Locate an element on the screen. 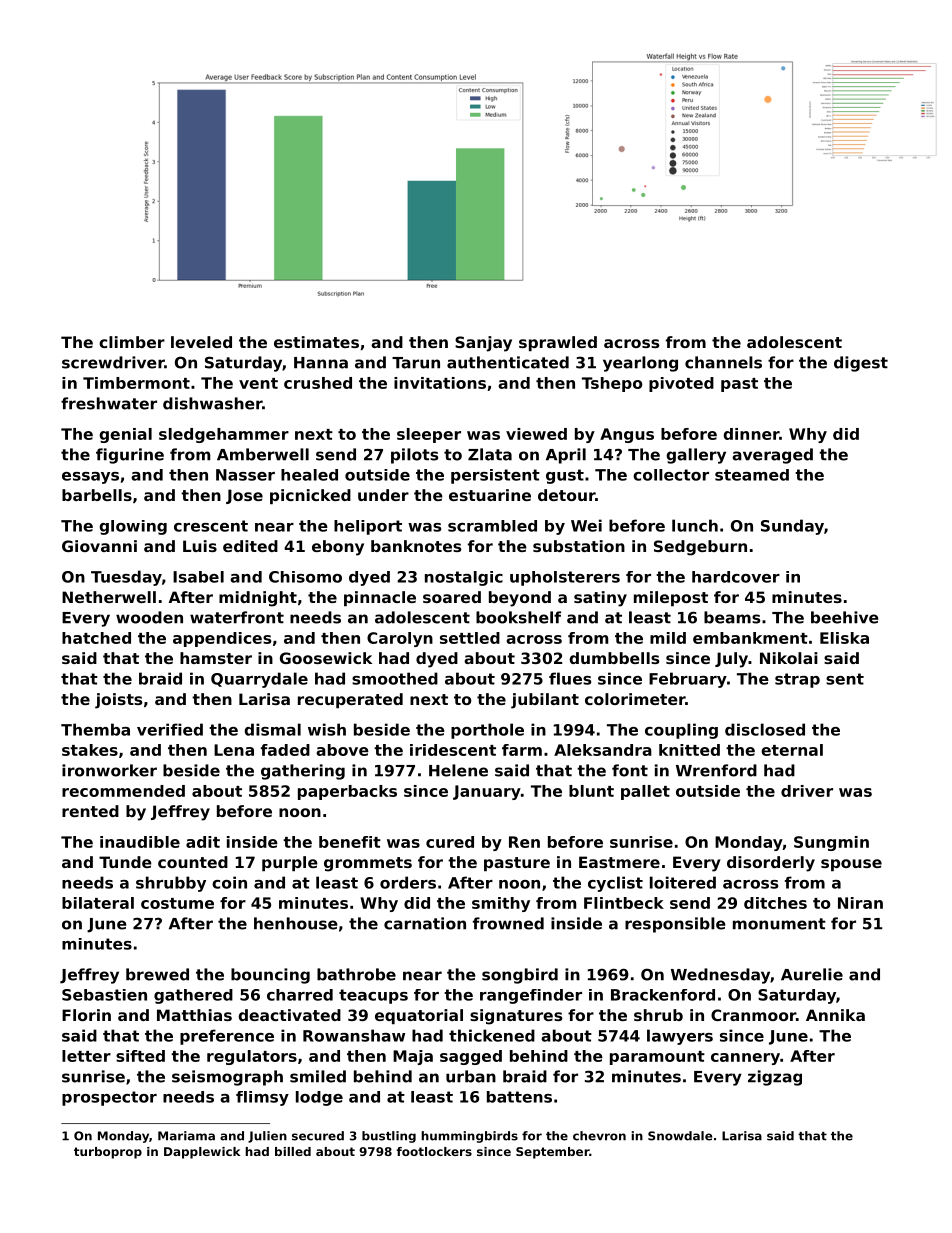 Image resolution: width=952 pixels, height=1233 pixels. upholsterers is located at coordinates (565, 578).
